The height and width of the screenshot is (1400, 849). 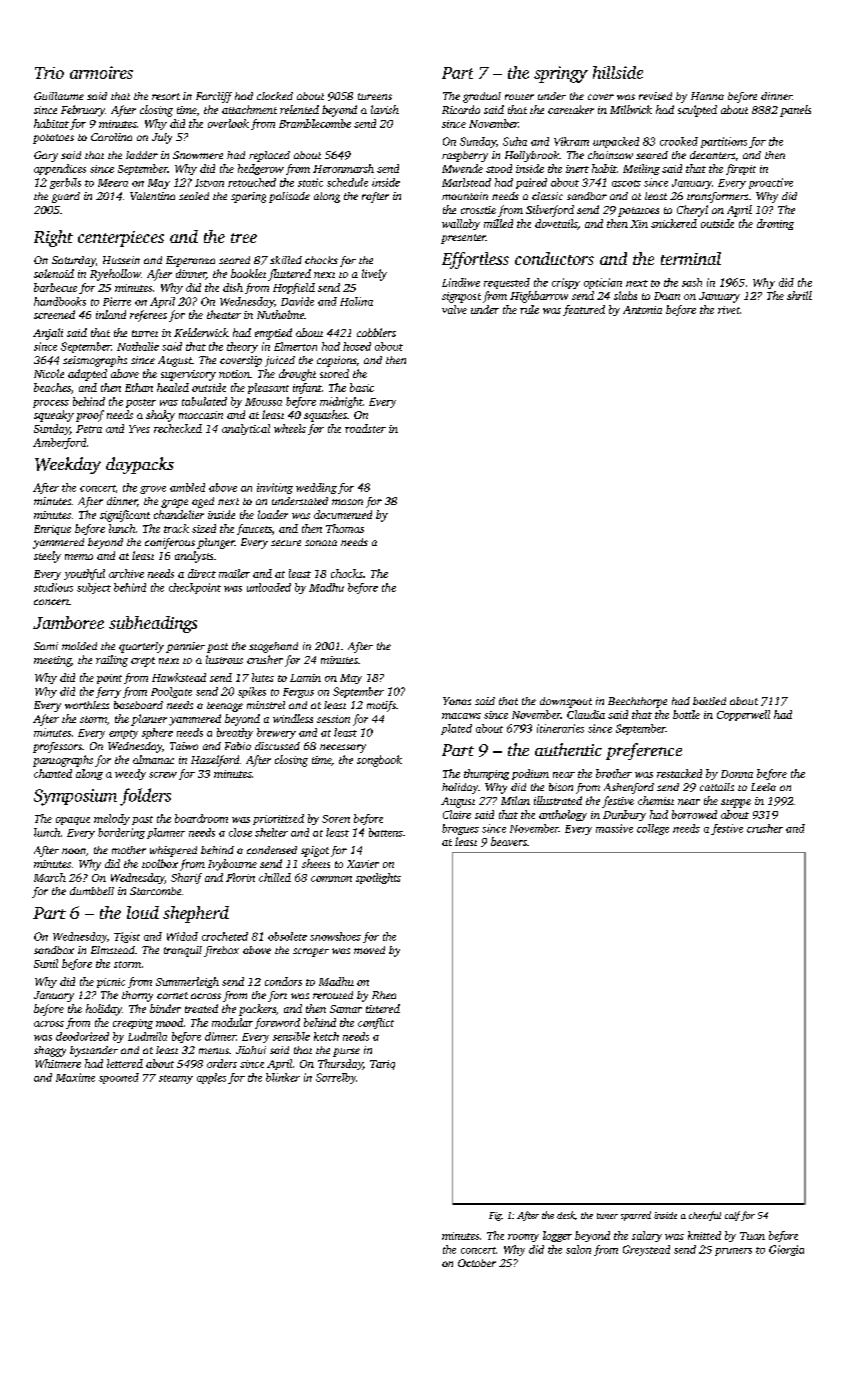 What do you see at coordinates (345, 528) in the screenshot?
I see `Thomas` at bounding box center [345, 528].
